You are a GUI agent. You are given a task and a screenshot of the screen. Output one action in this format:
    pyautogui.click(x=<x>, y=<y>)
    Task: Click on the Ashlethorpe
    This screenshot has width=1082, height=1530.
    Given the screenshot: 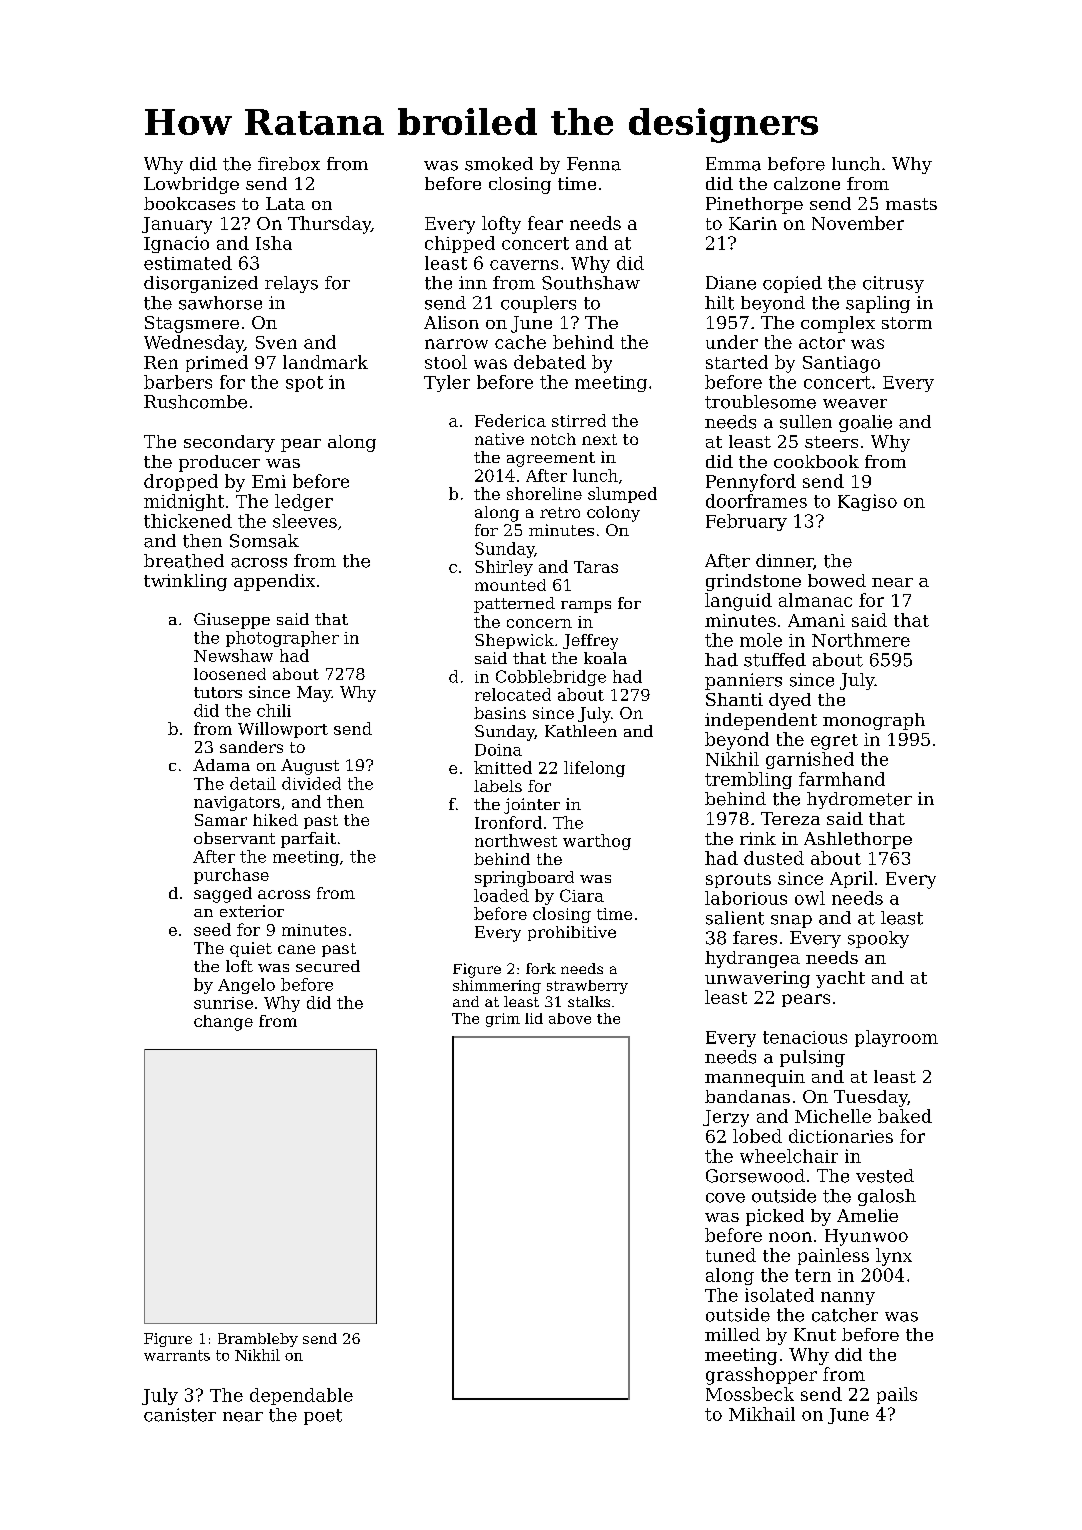 What is the action you would take?
    pyautogui.click(x=858, y=840)
